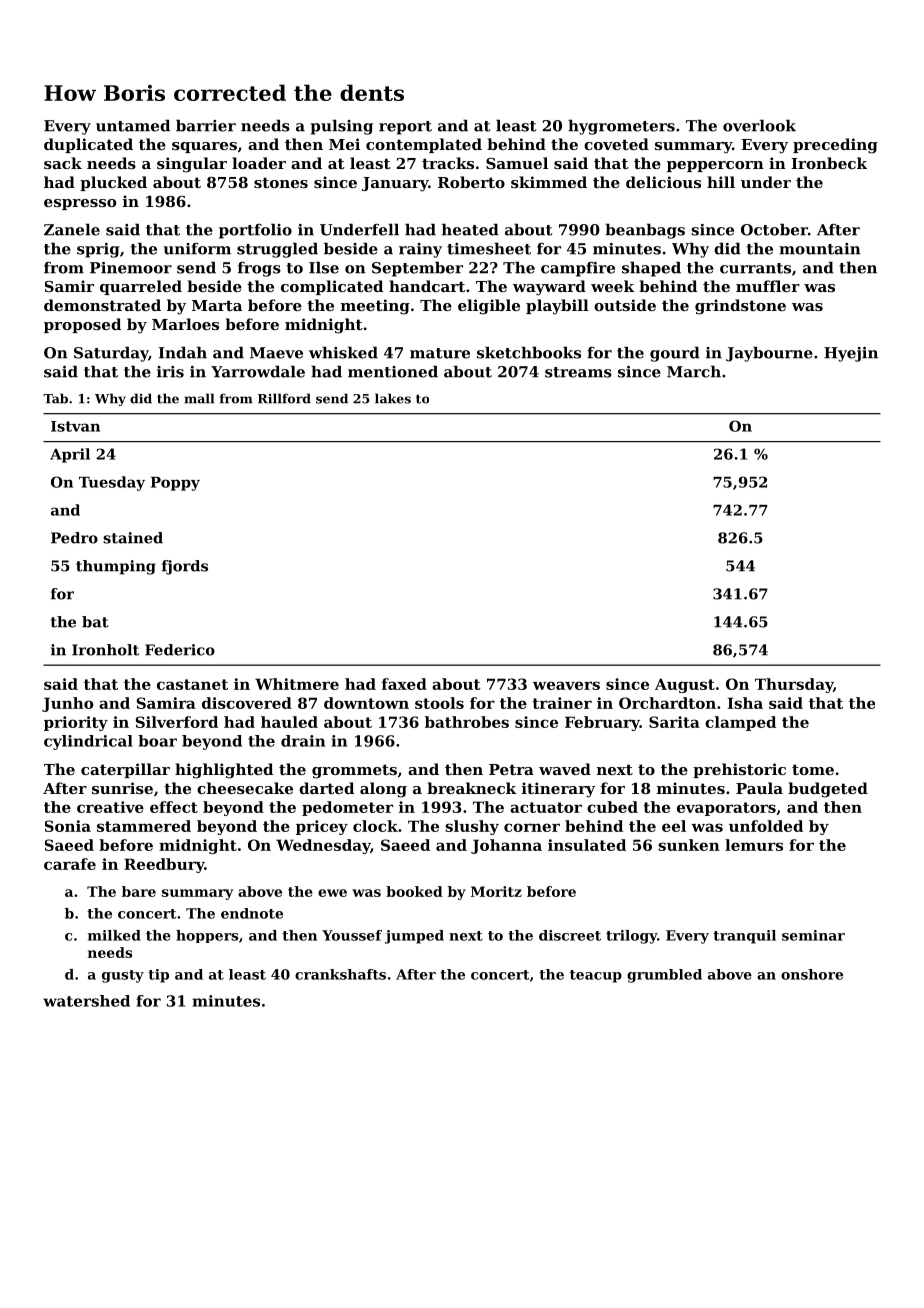 The width and height of the screenshot is (924, 1308). I want to click on priority, so click(76, 723).
